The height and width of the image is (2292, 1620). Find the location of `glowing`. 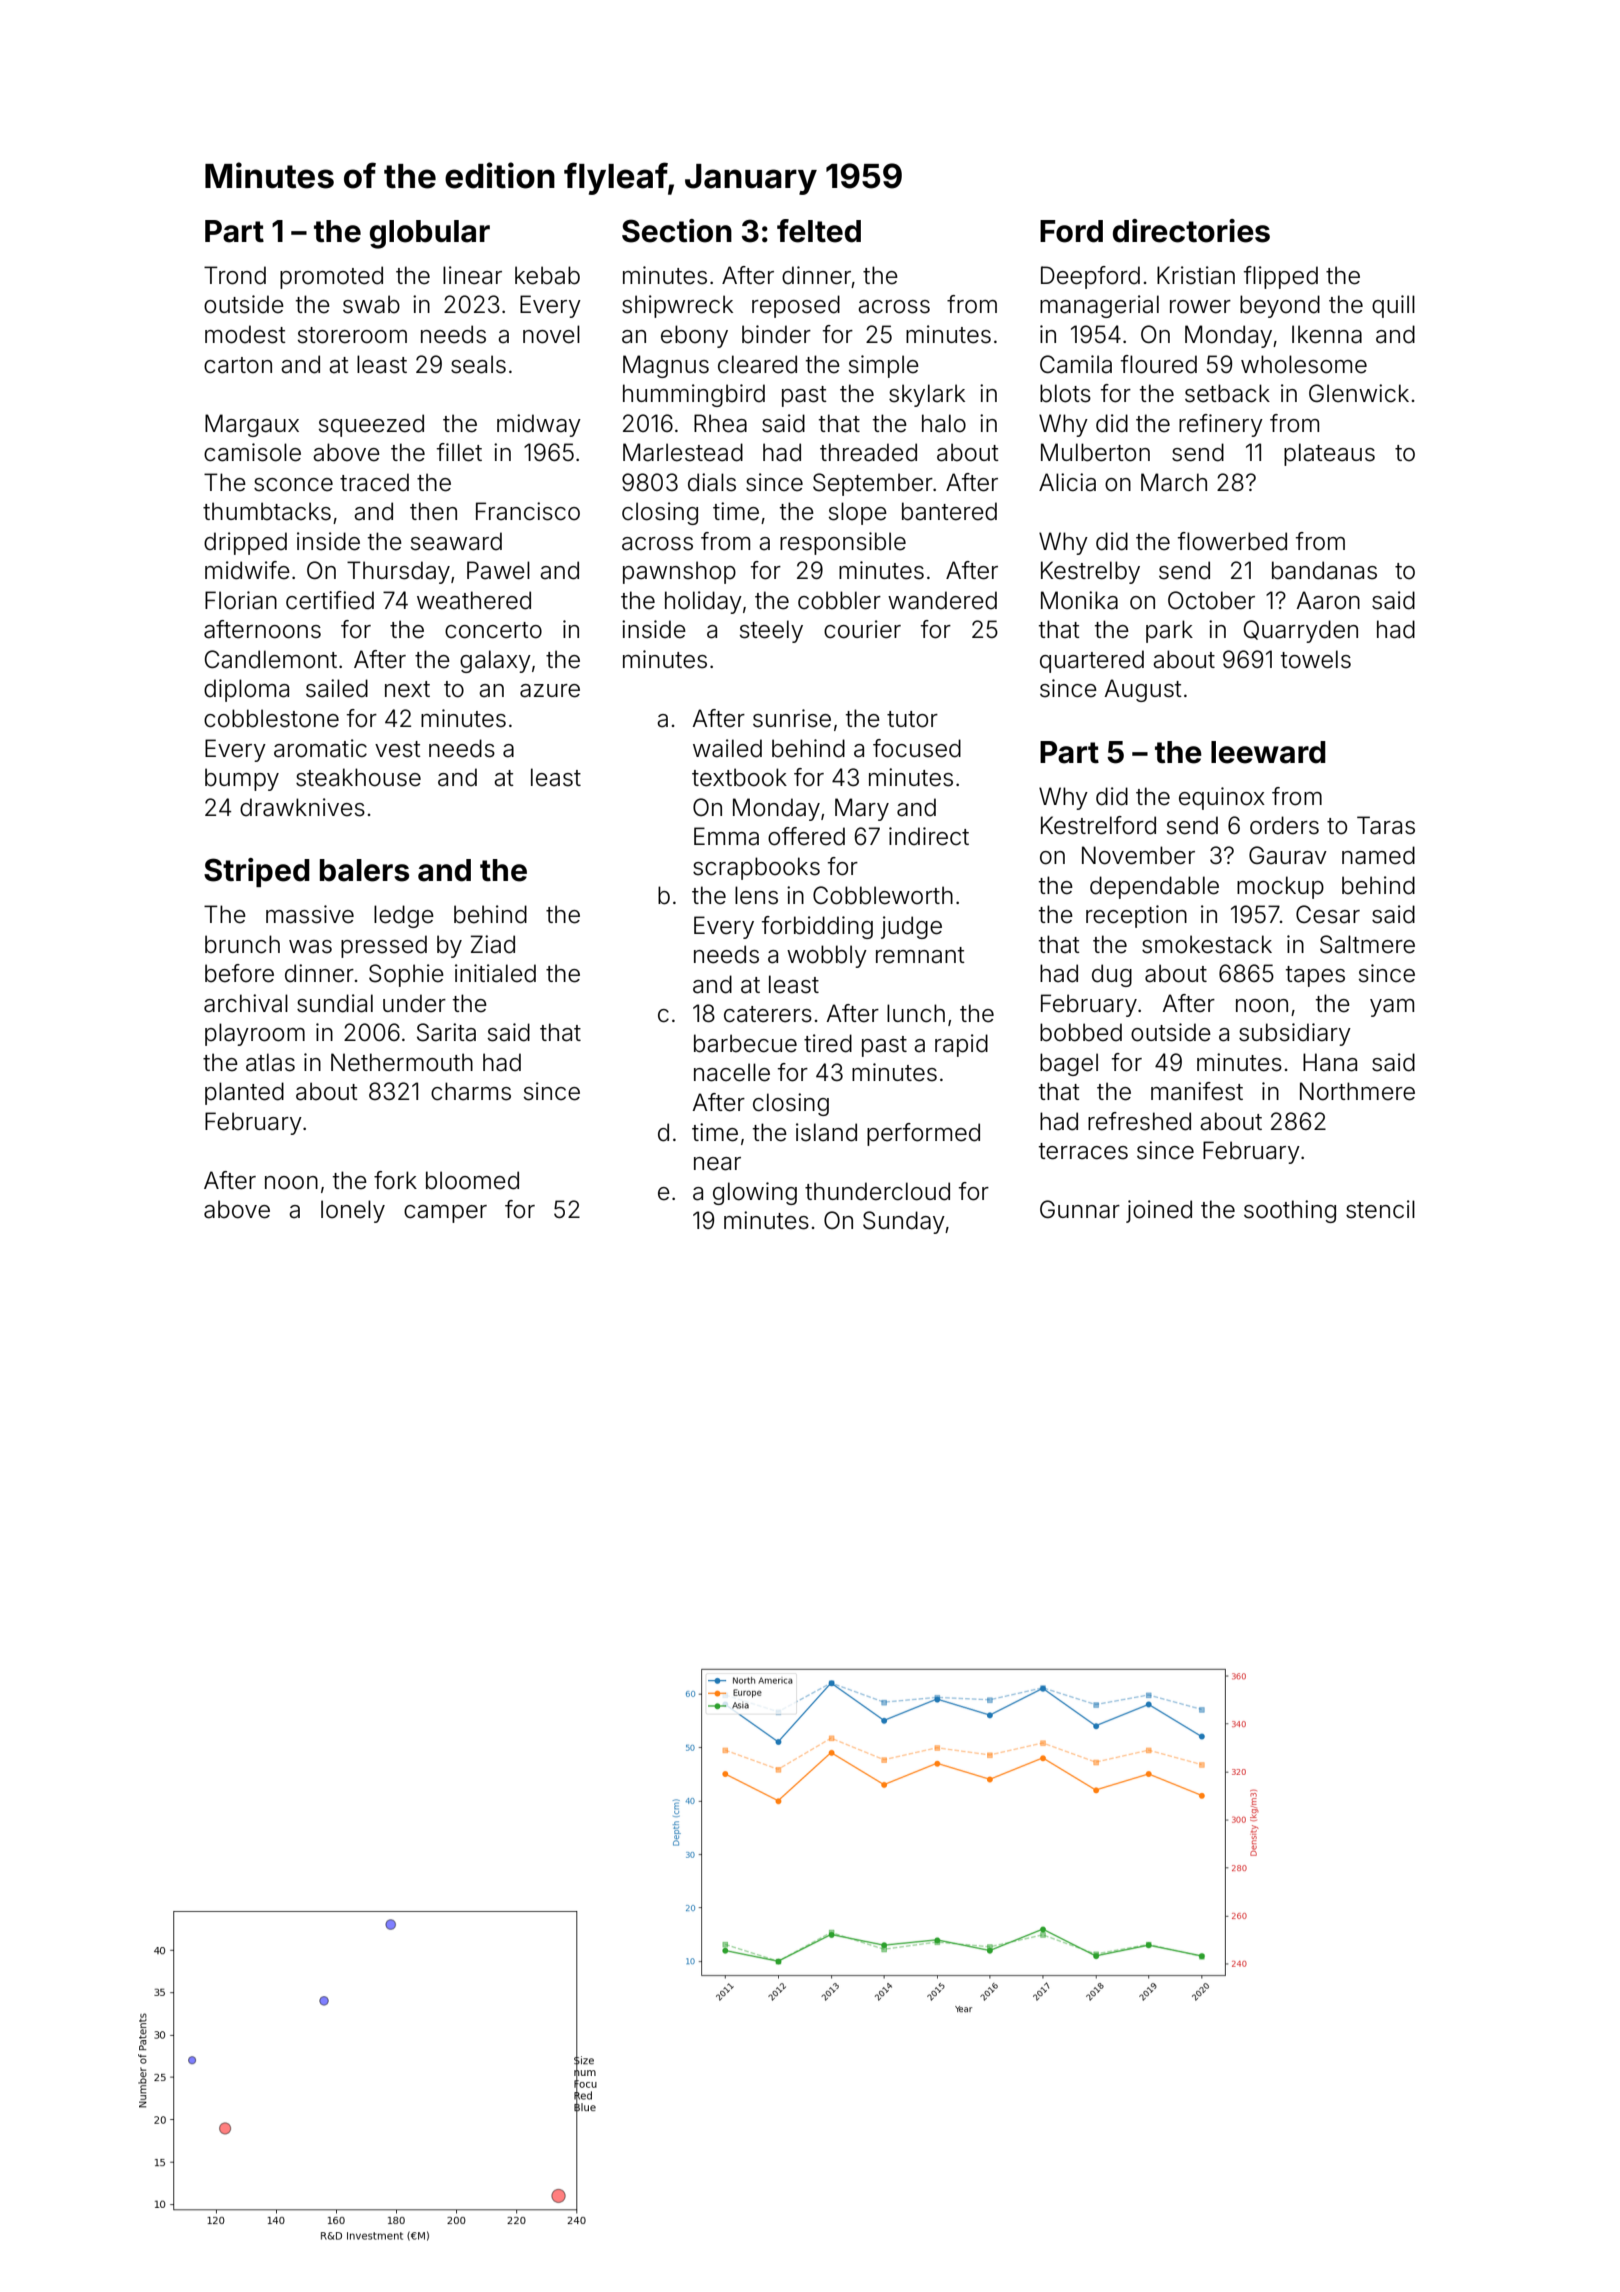

glowing is located at coordinates (755, 1193).
